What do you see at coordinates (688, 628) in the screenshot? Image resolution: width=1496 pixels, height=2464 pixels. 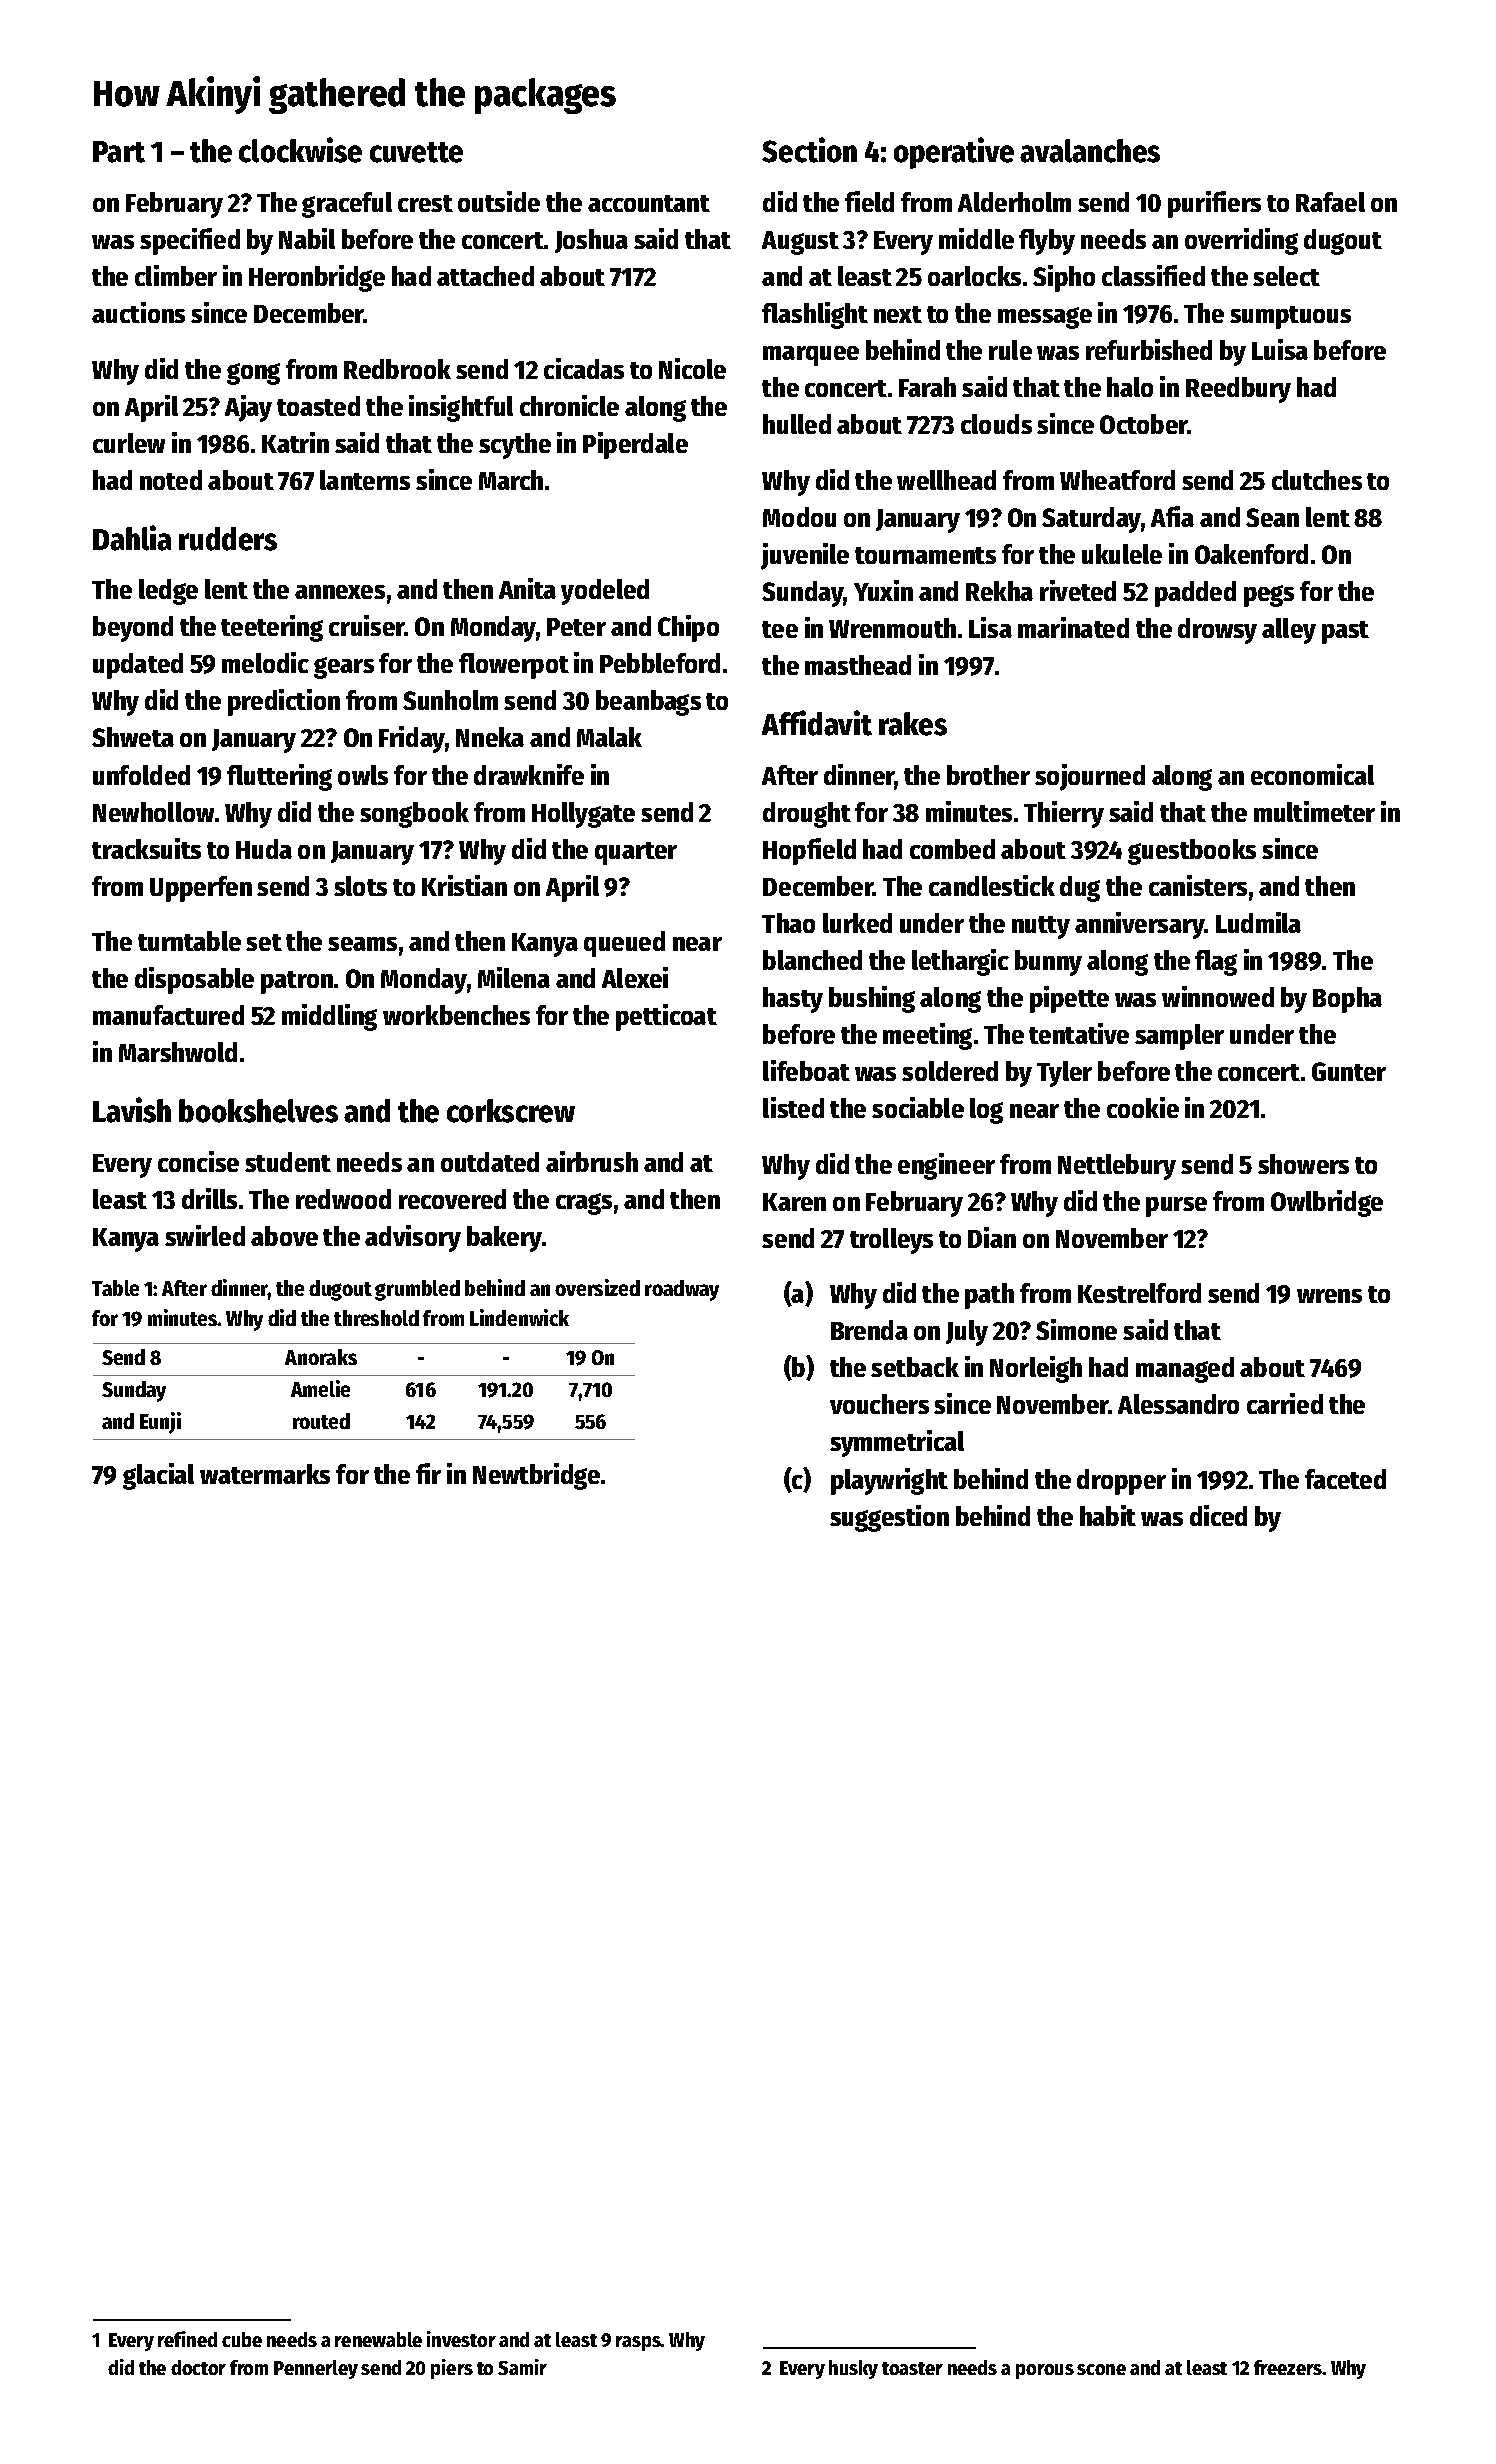 I see `Chipo` at bounding box center [688, 628].
